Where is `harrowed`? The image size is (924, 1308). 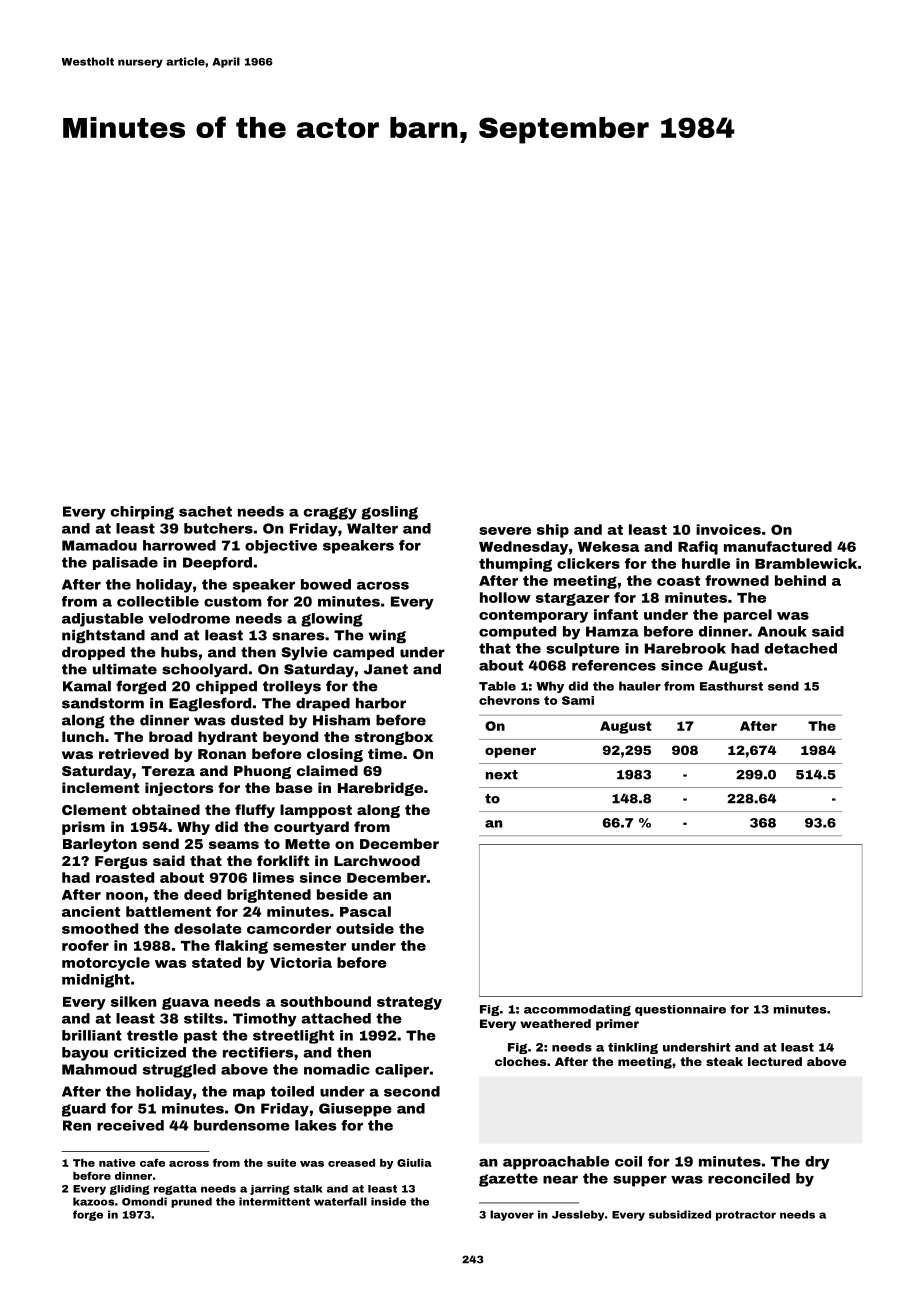 harrowed is located at coordinates (179, 545).
